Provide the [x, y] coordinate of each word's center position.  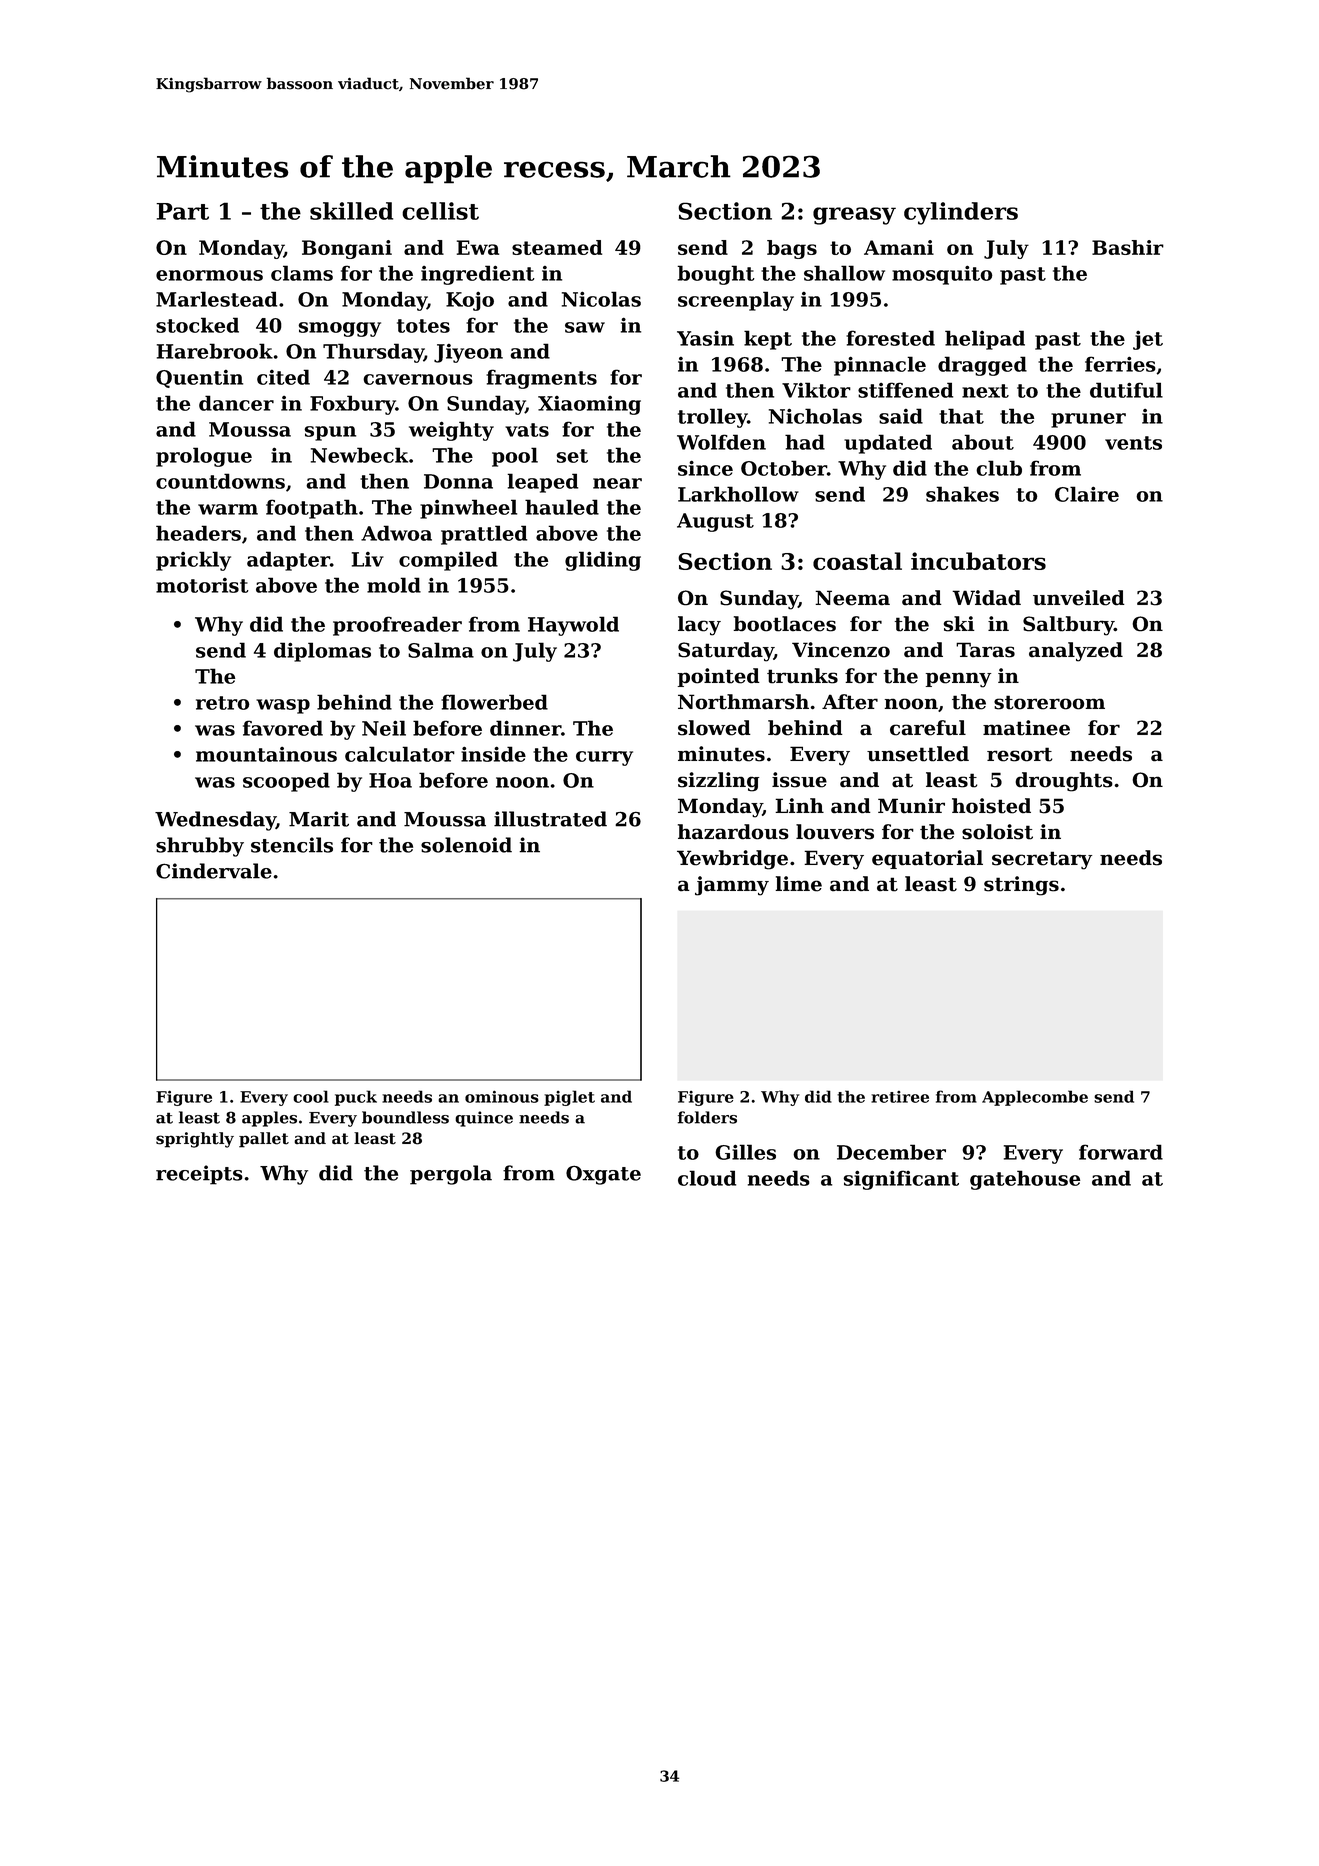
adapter [288, 561]
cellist [440, 211]
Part [182, 211]
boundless [405, 1117]
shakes [962, 494]
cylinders [961, 213]
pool [515, 457]
